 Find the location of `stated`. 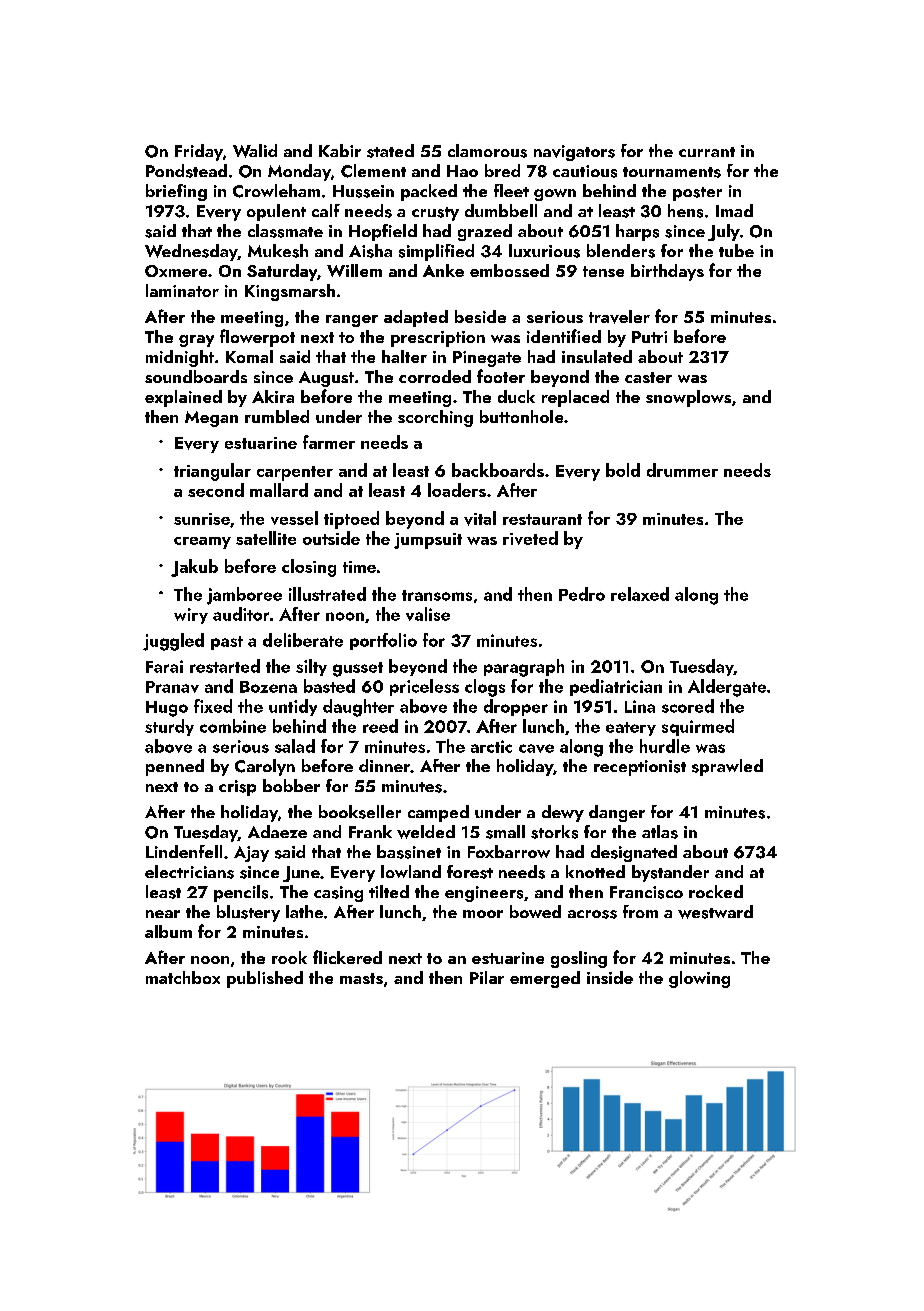

stated is located at coordinates (390, 151).
